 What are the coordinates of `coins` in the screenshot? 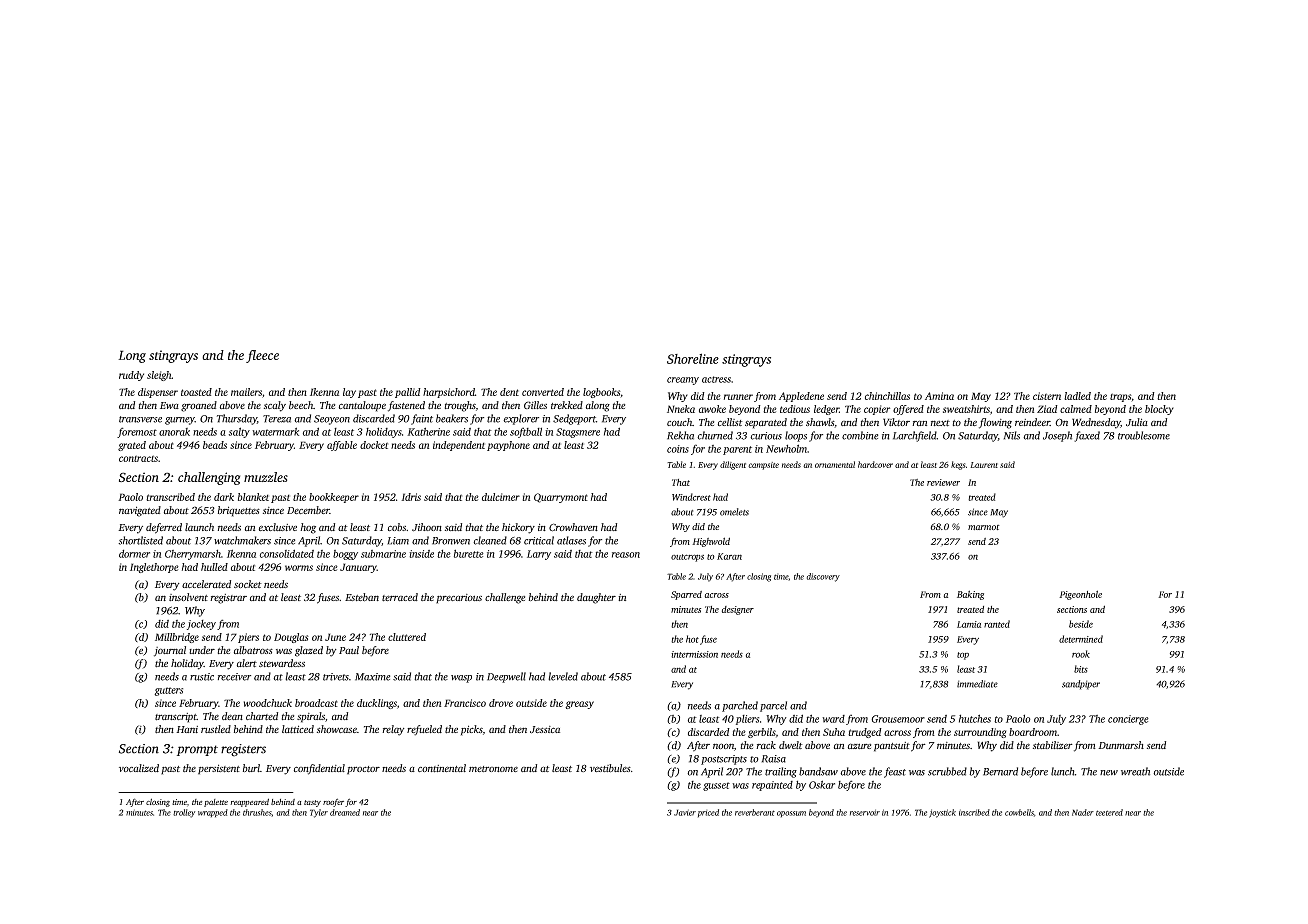 It's located at (678, 449).
